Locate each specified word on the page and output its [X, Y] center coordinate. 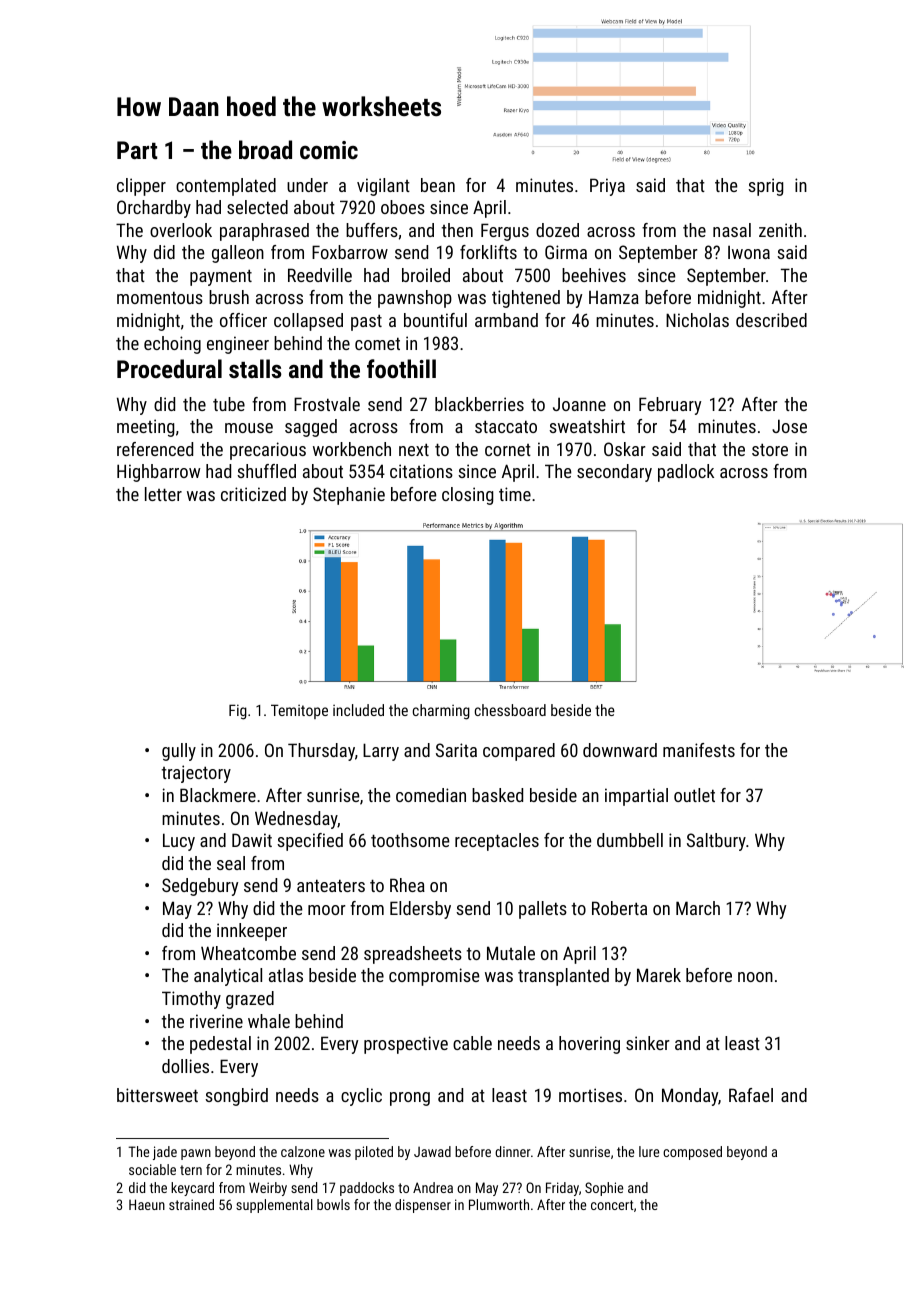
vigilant [383, 187]
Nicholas [697, 320]
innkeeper [252, 932]
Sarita [456, 750]
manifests [699, 750]
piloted [374, 1153]
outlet [694, 795]
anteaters [331, 885]
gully [179, 752]
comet [377, 343]
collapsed [308, 322]
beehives [594, 275]
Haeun [147, 1204]
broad [265, 149]
